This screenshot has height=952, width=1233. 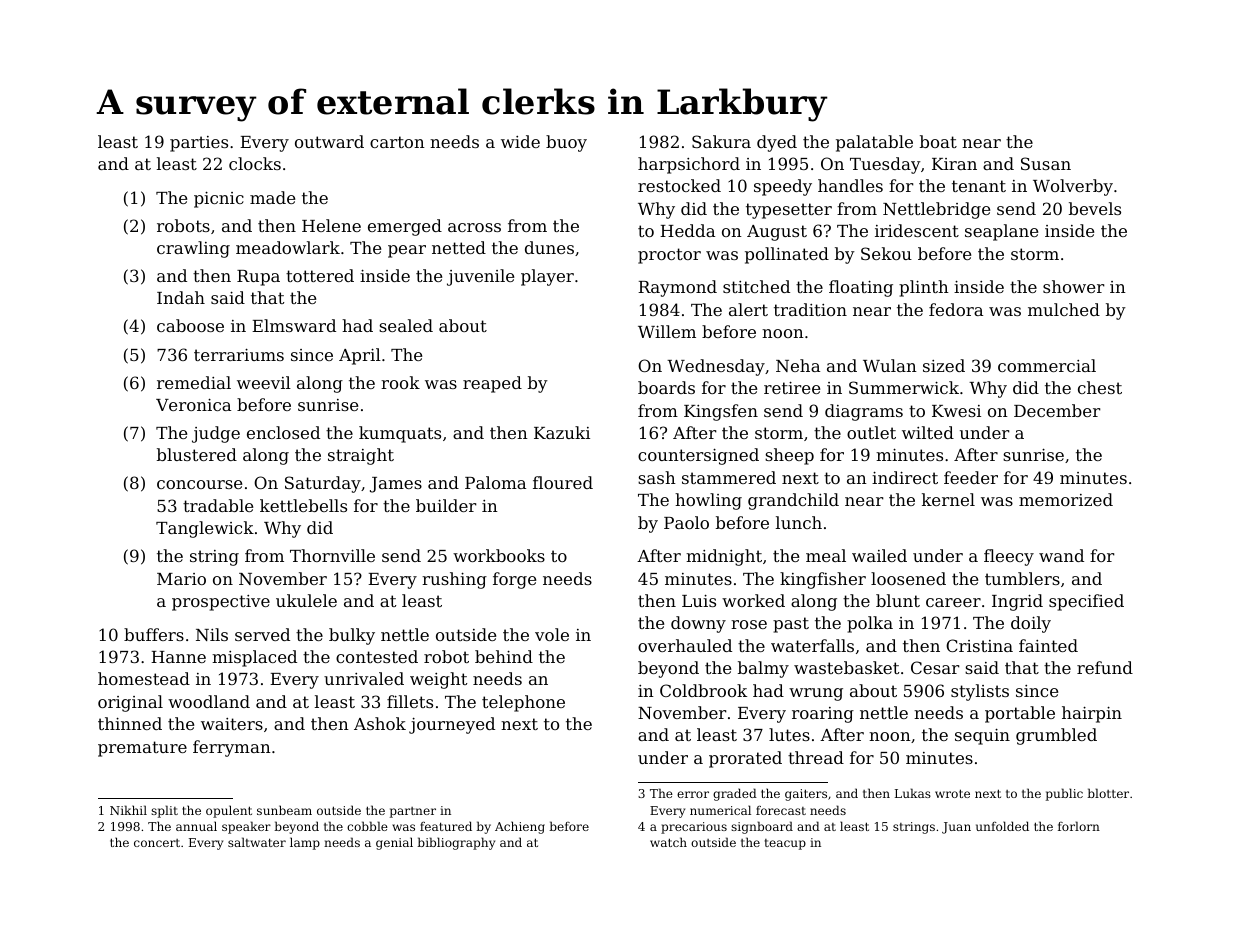 I want to click on chest, so click(x=1100, y=387).
